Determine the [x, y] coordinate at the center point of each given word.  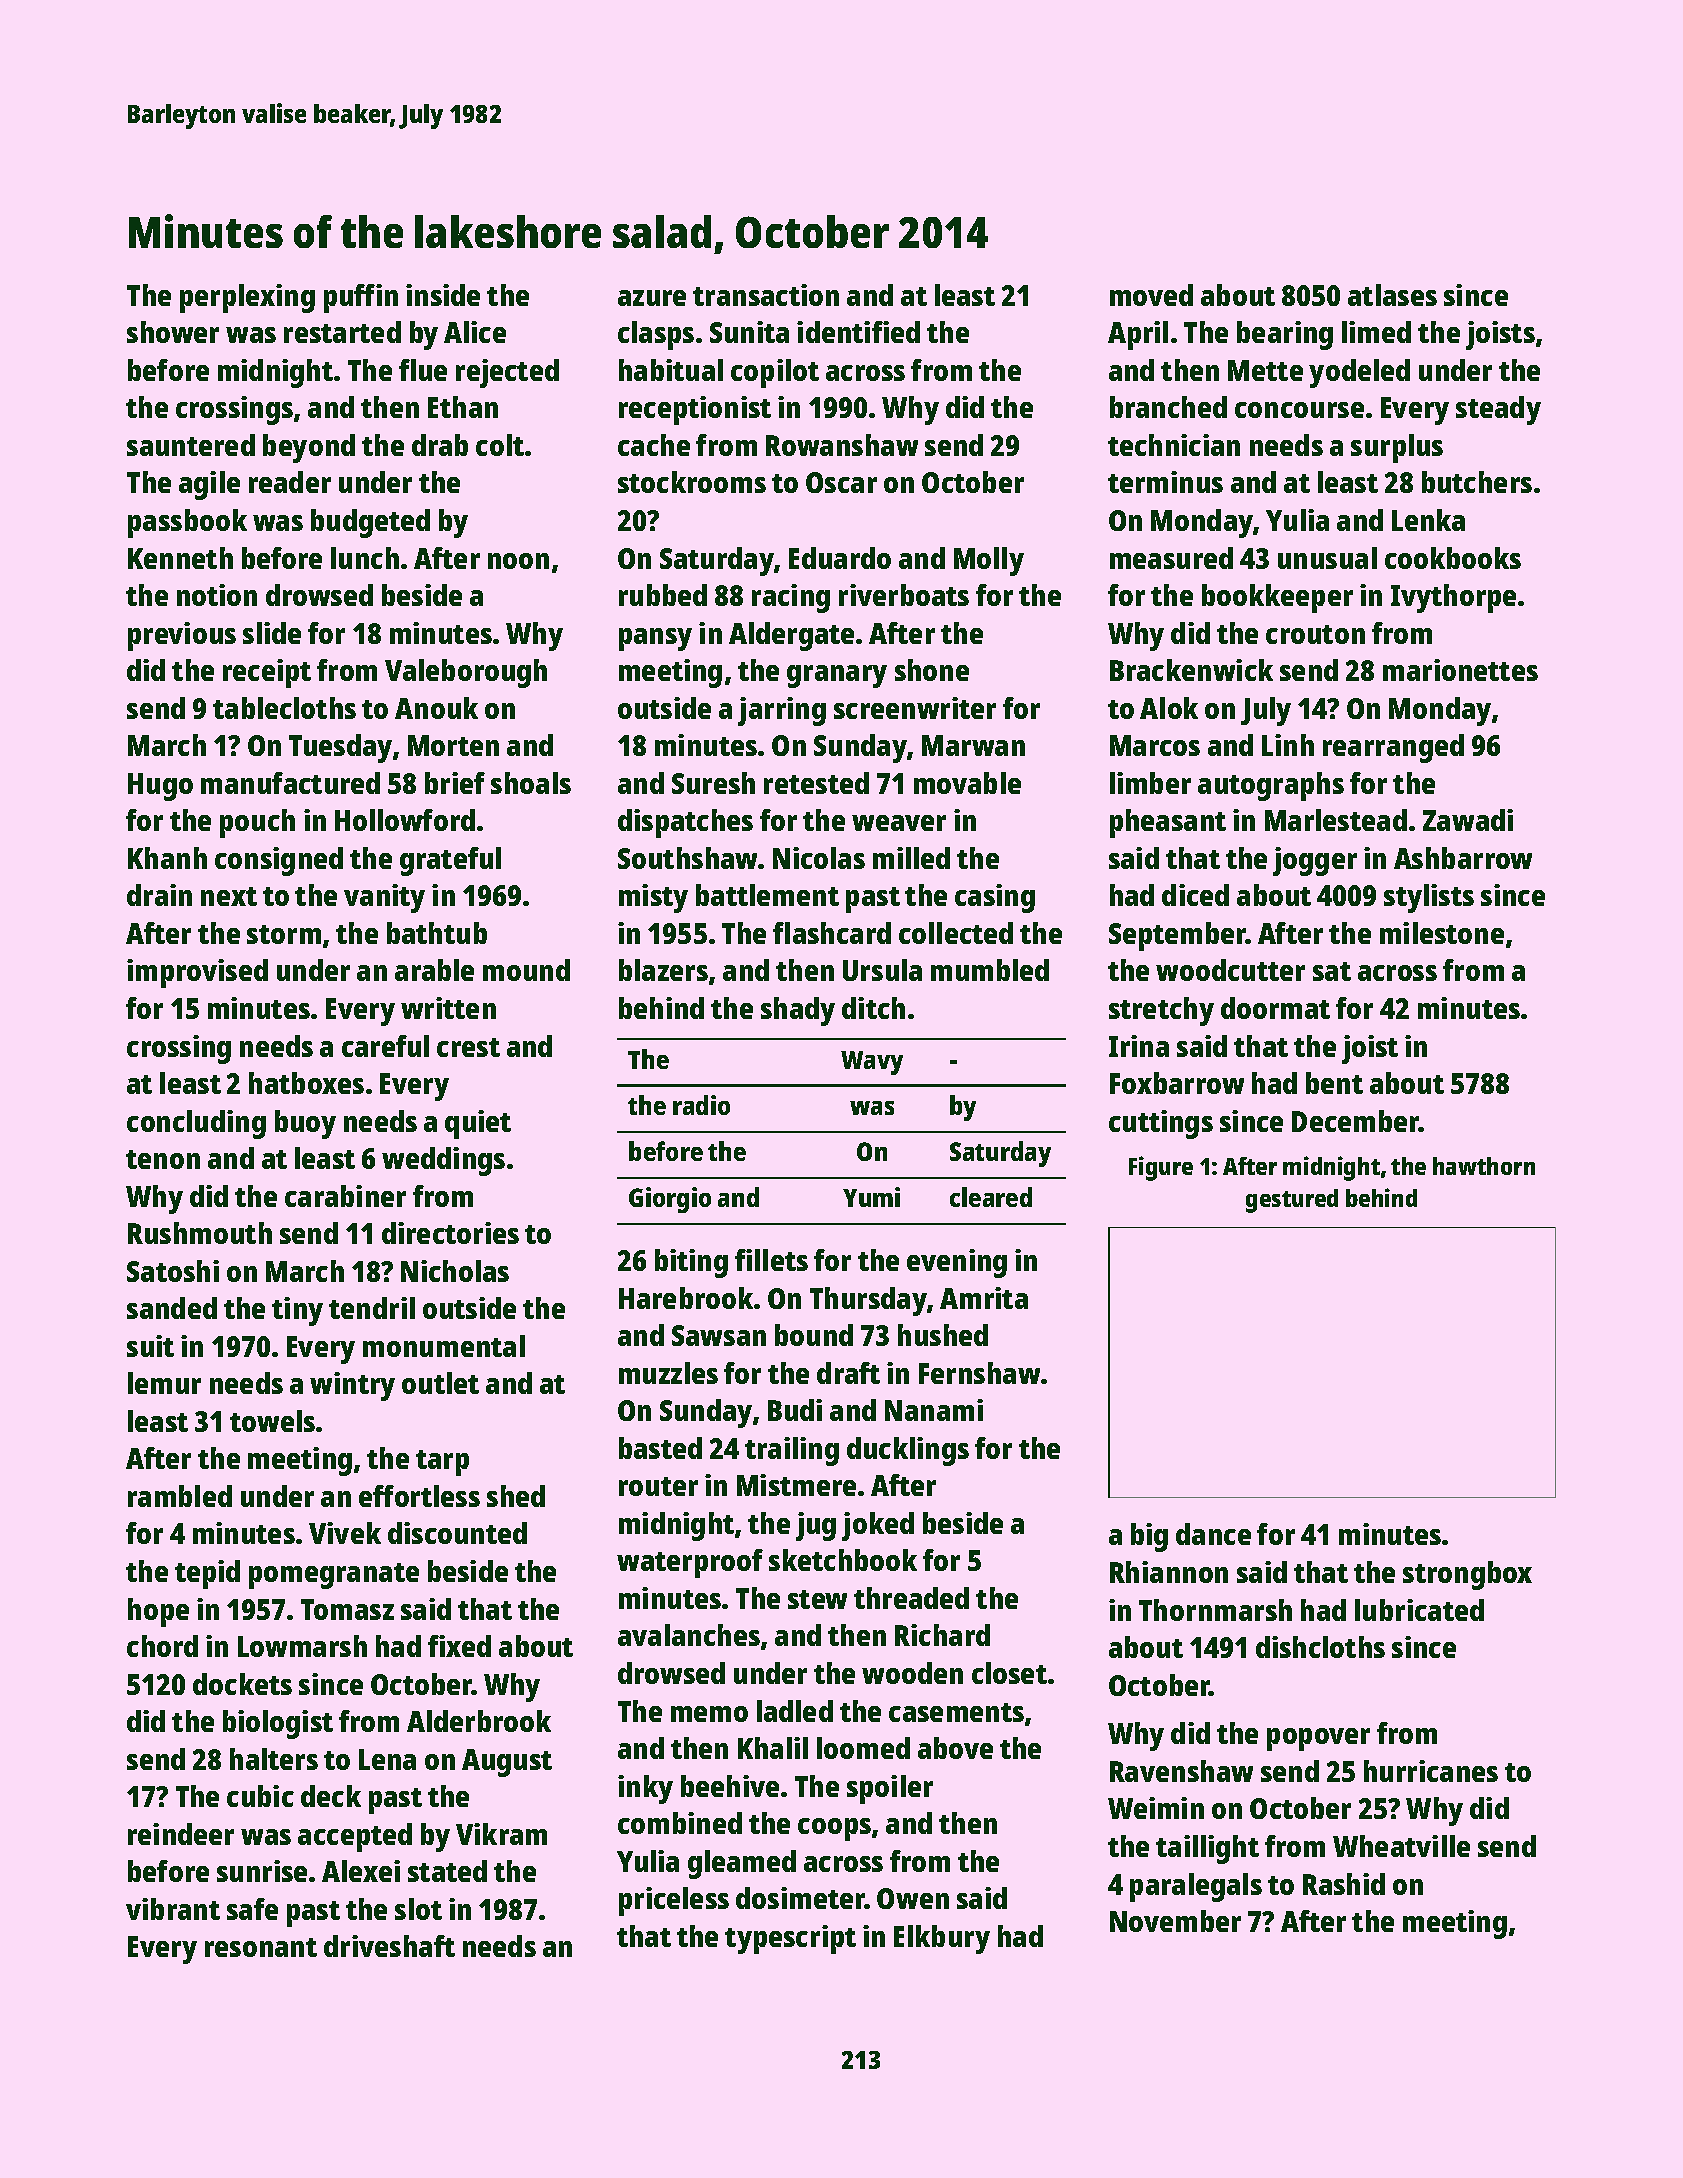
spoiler [890, 1789]
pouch [257, 823]
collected [956, 933]
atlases [1392, 295]
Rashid [1344, 1884]
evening [957, 1263]
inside [443, 295]
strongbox [1467, 1575]
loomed [863, 1748]
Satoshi [173, 1271]
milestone [1442, 933]
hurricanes [1431, 1771]
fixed [459, 1646]
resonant [261, 1947]
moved [1151, 295]
